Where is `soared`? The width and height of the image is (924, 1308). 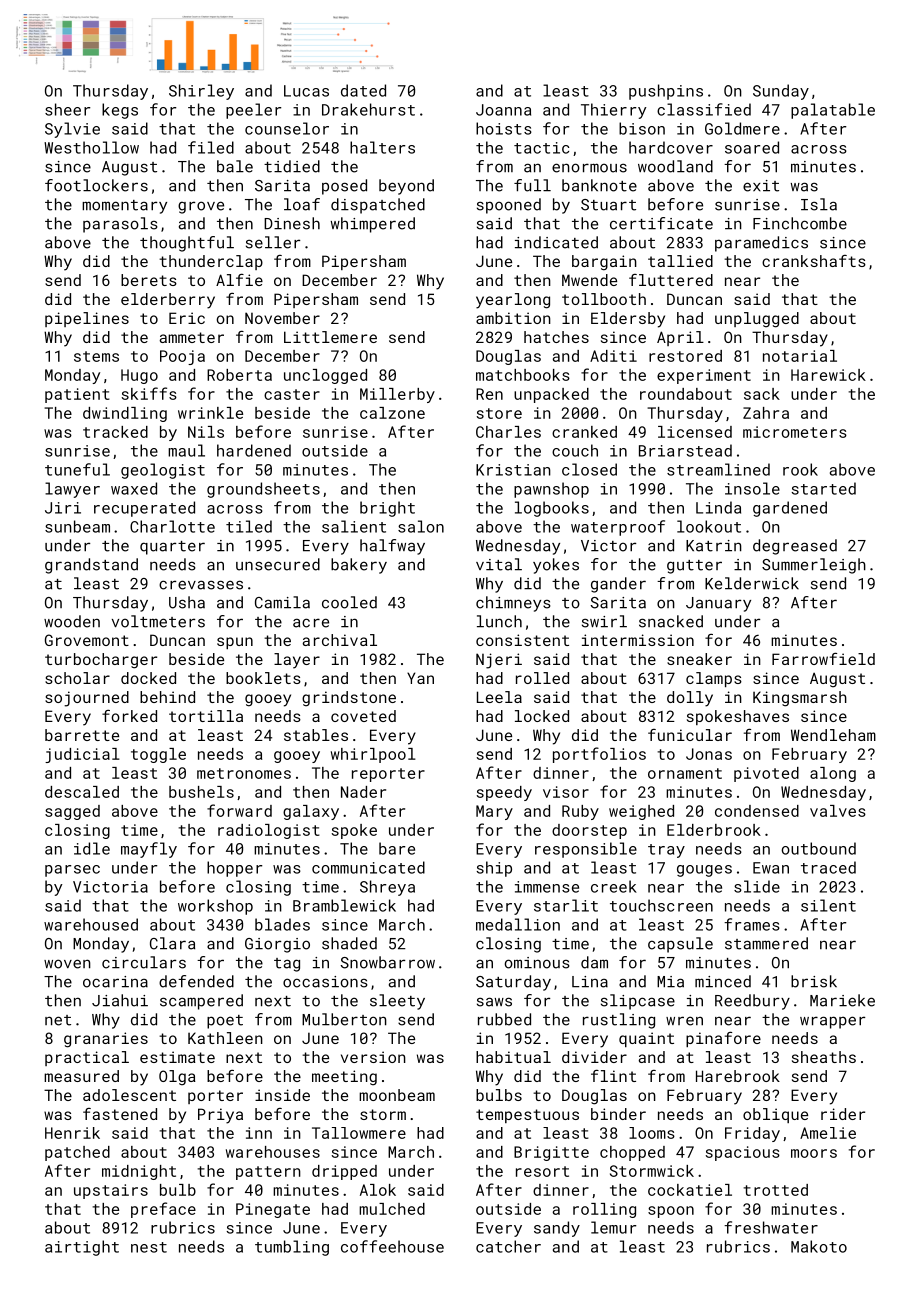
soared is located at coordinates (752, 147).
